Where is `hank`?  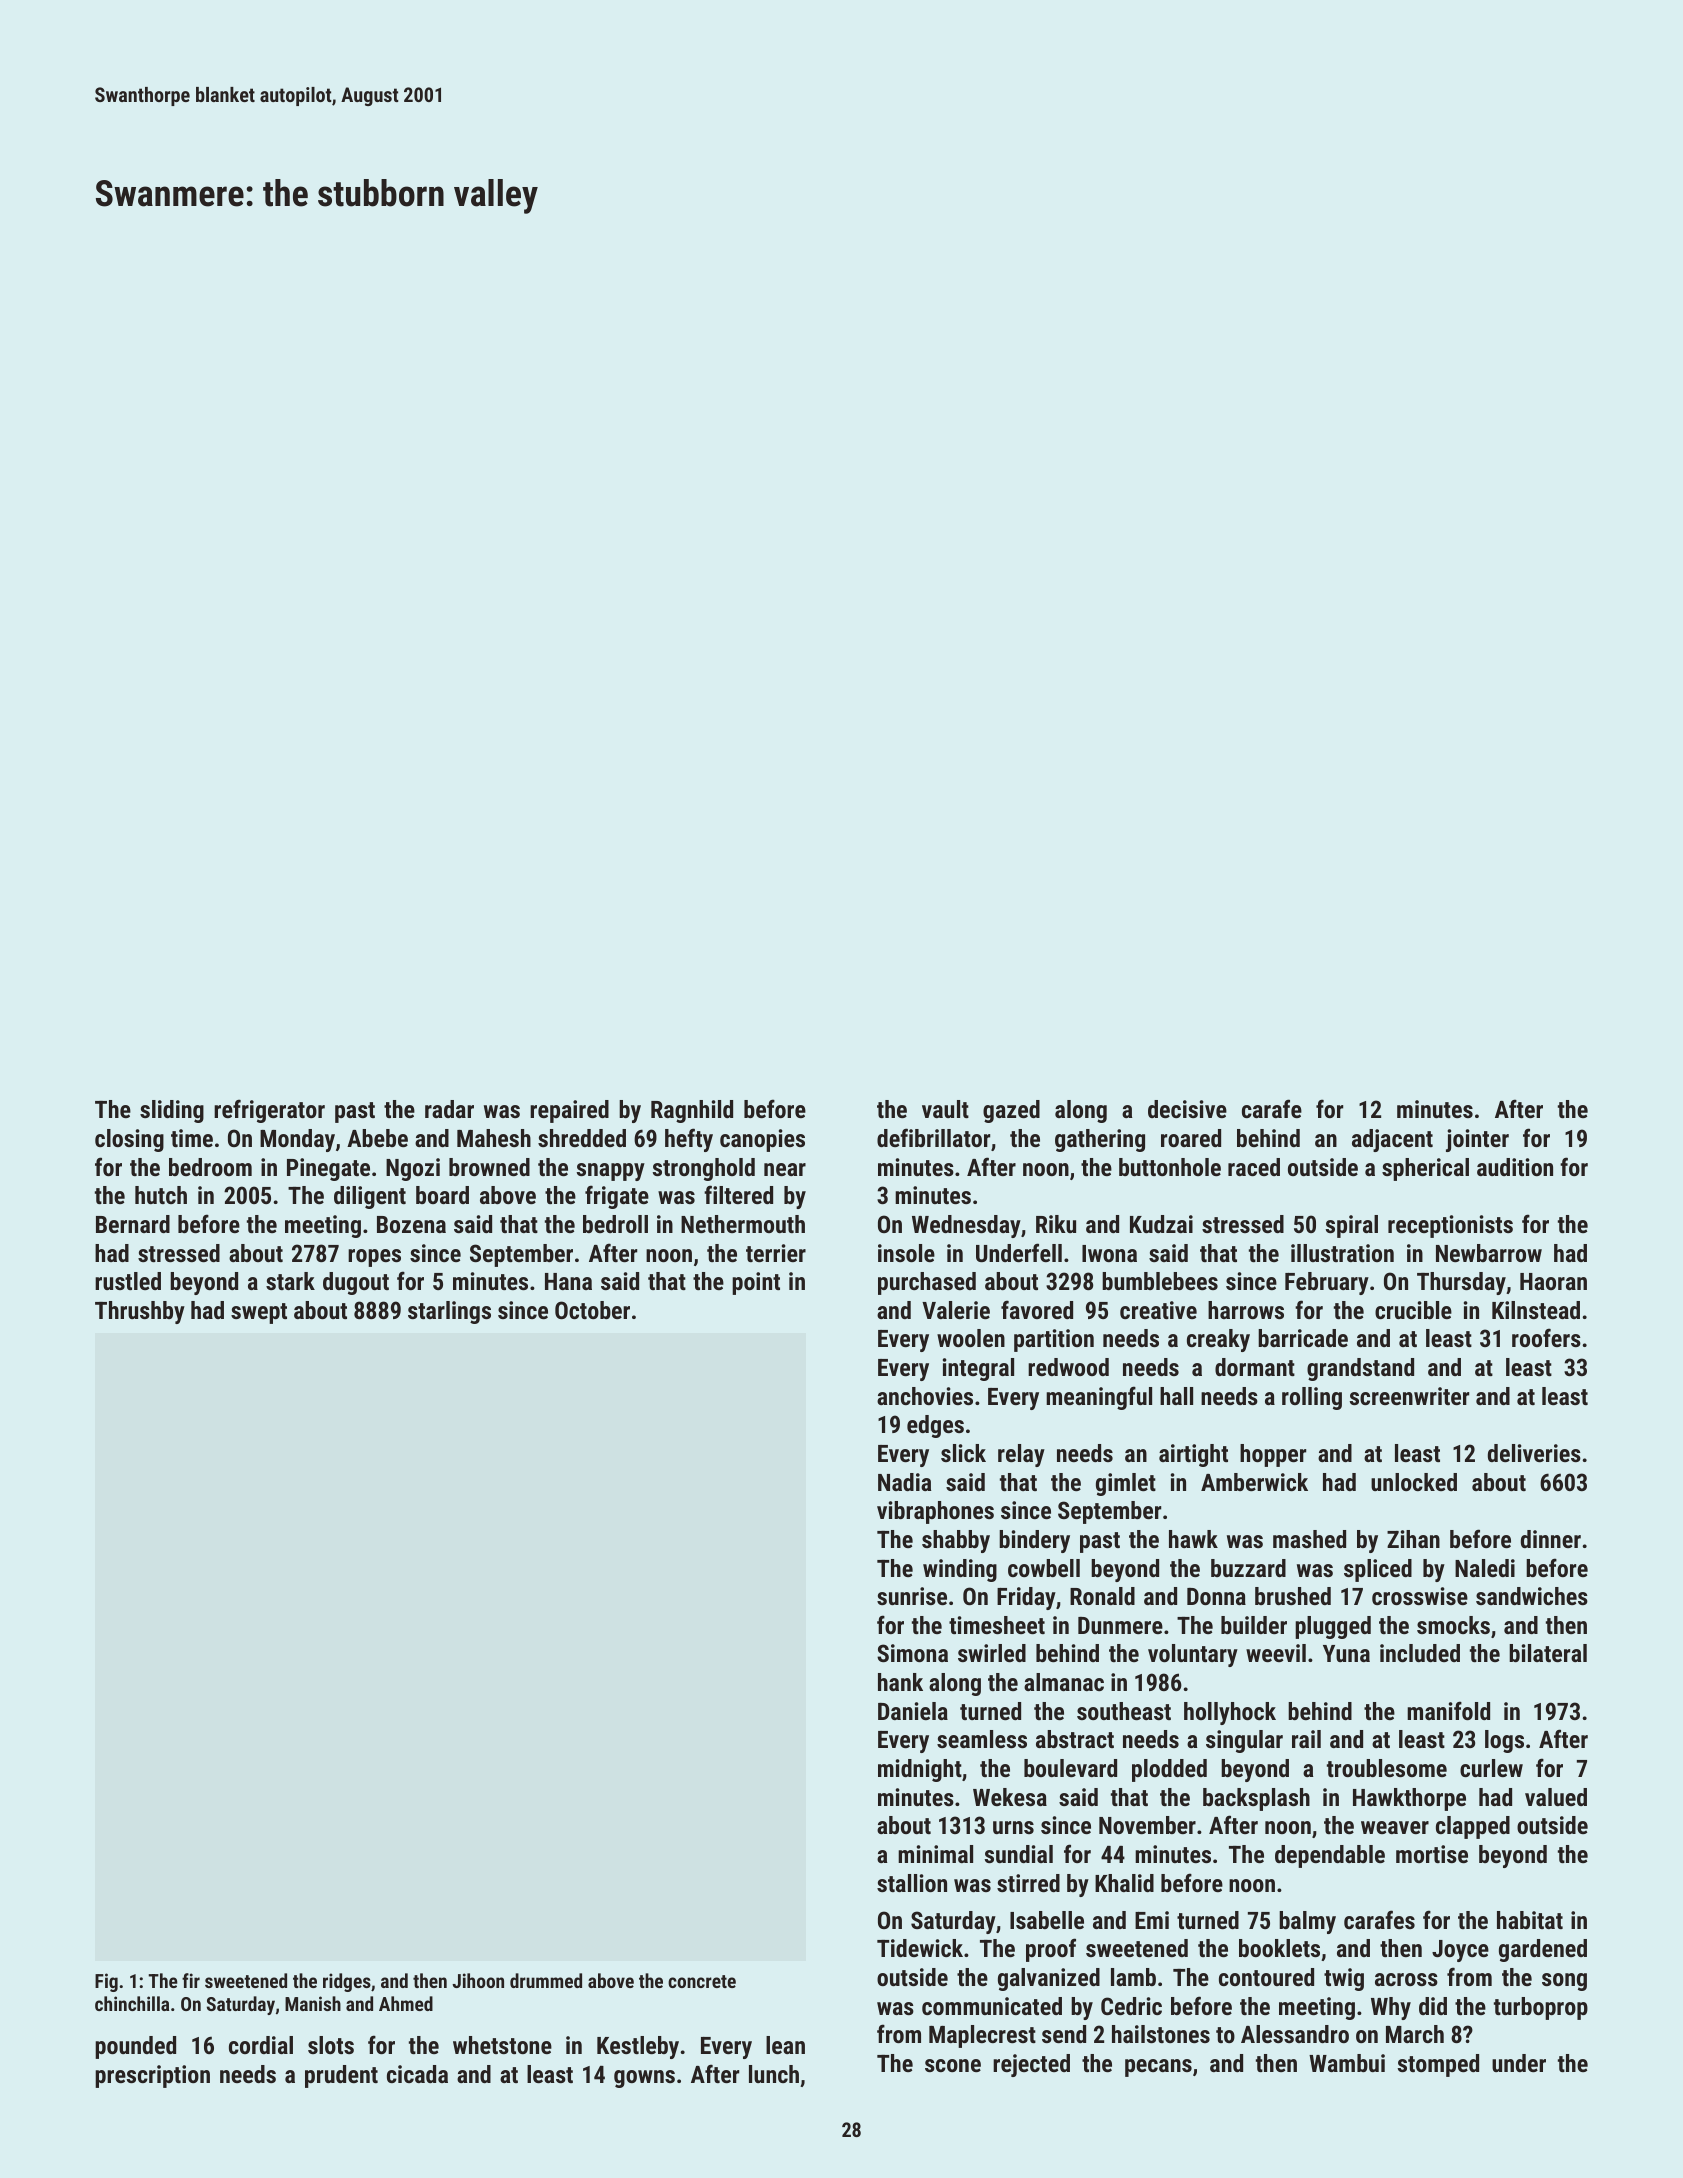 hank is located at coordinates (900, 1682).
